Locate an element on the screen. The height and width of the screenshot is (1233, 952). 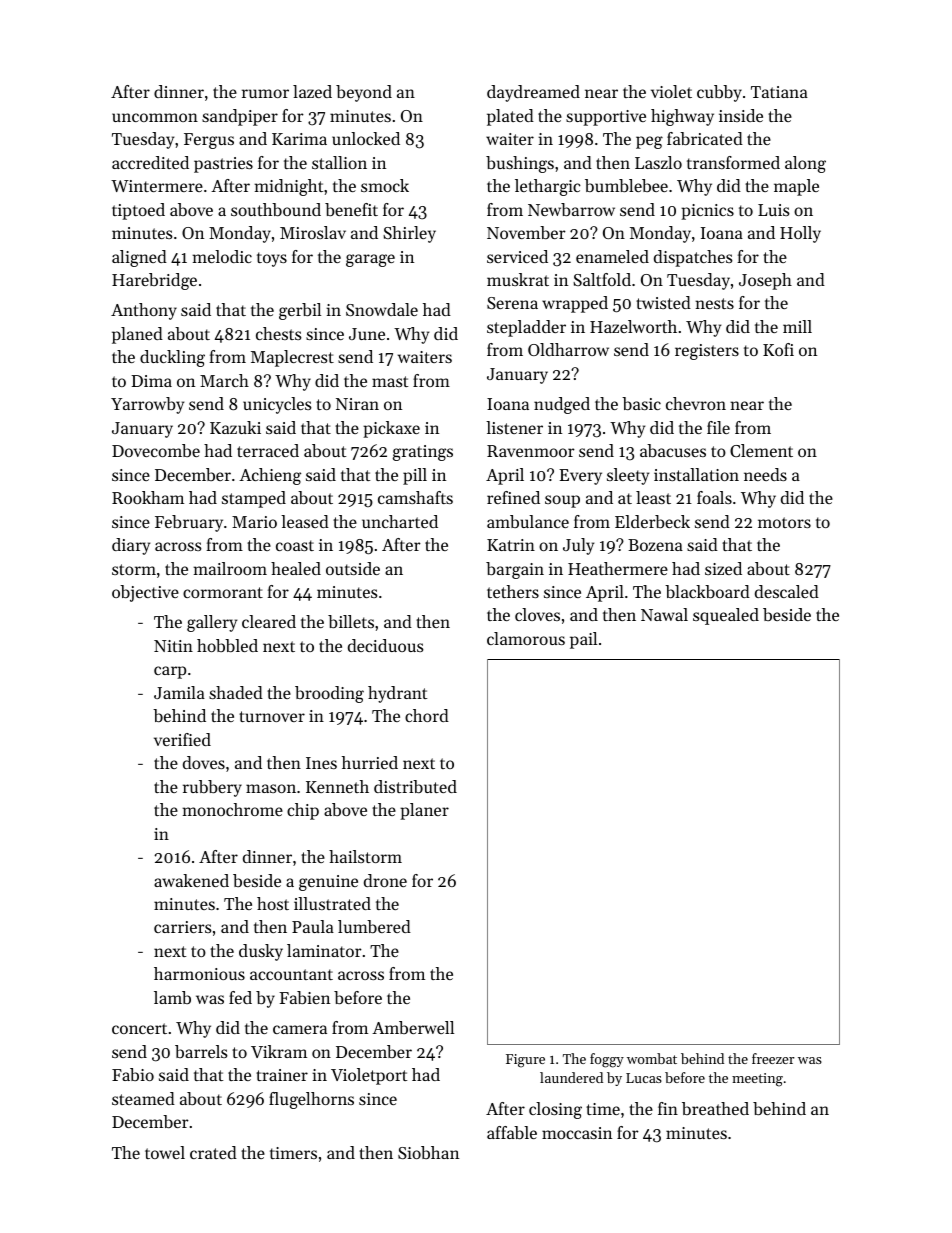
foggy is located at coordinates (607, 1060).
